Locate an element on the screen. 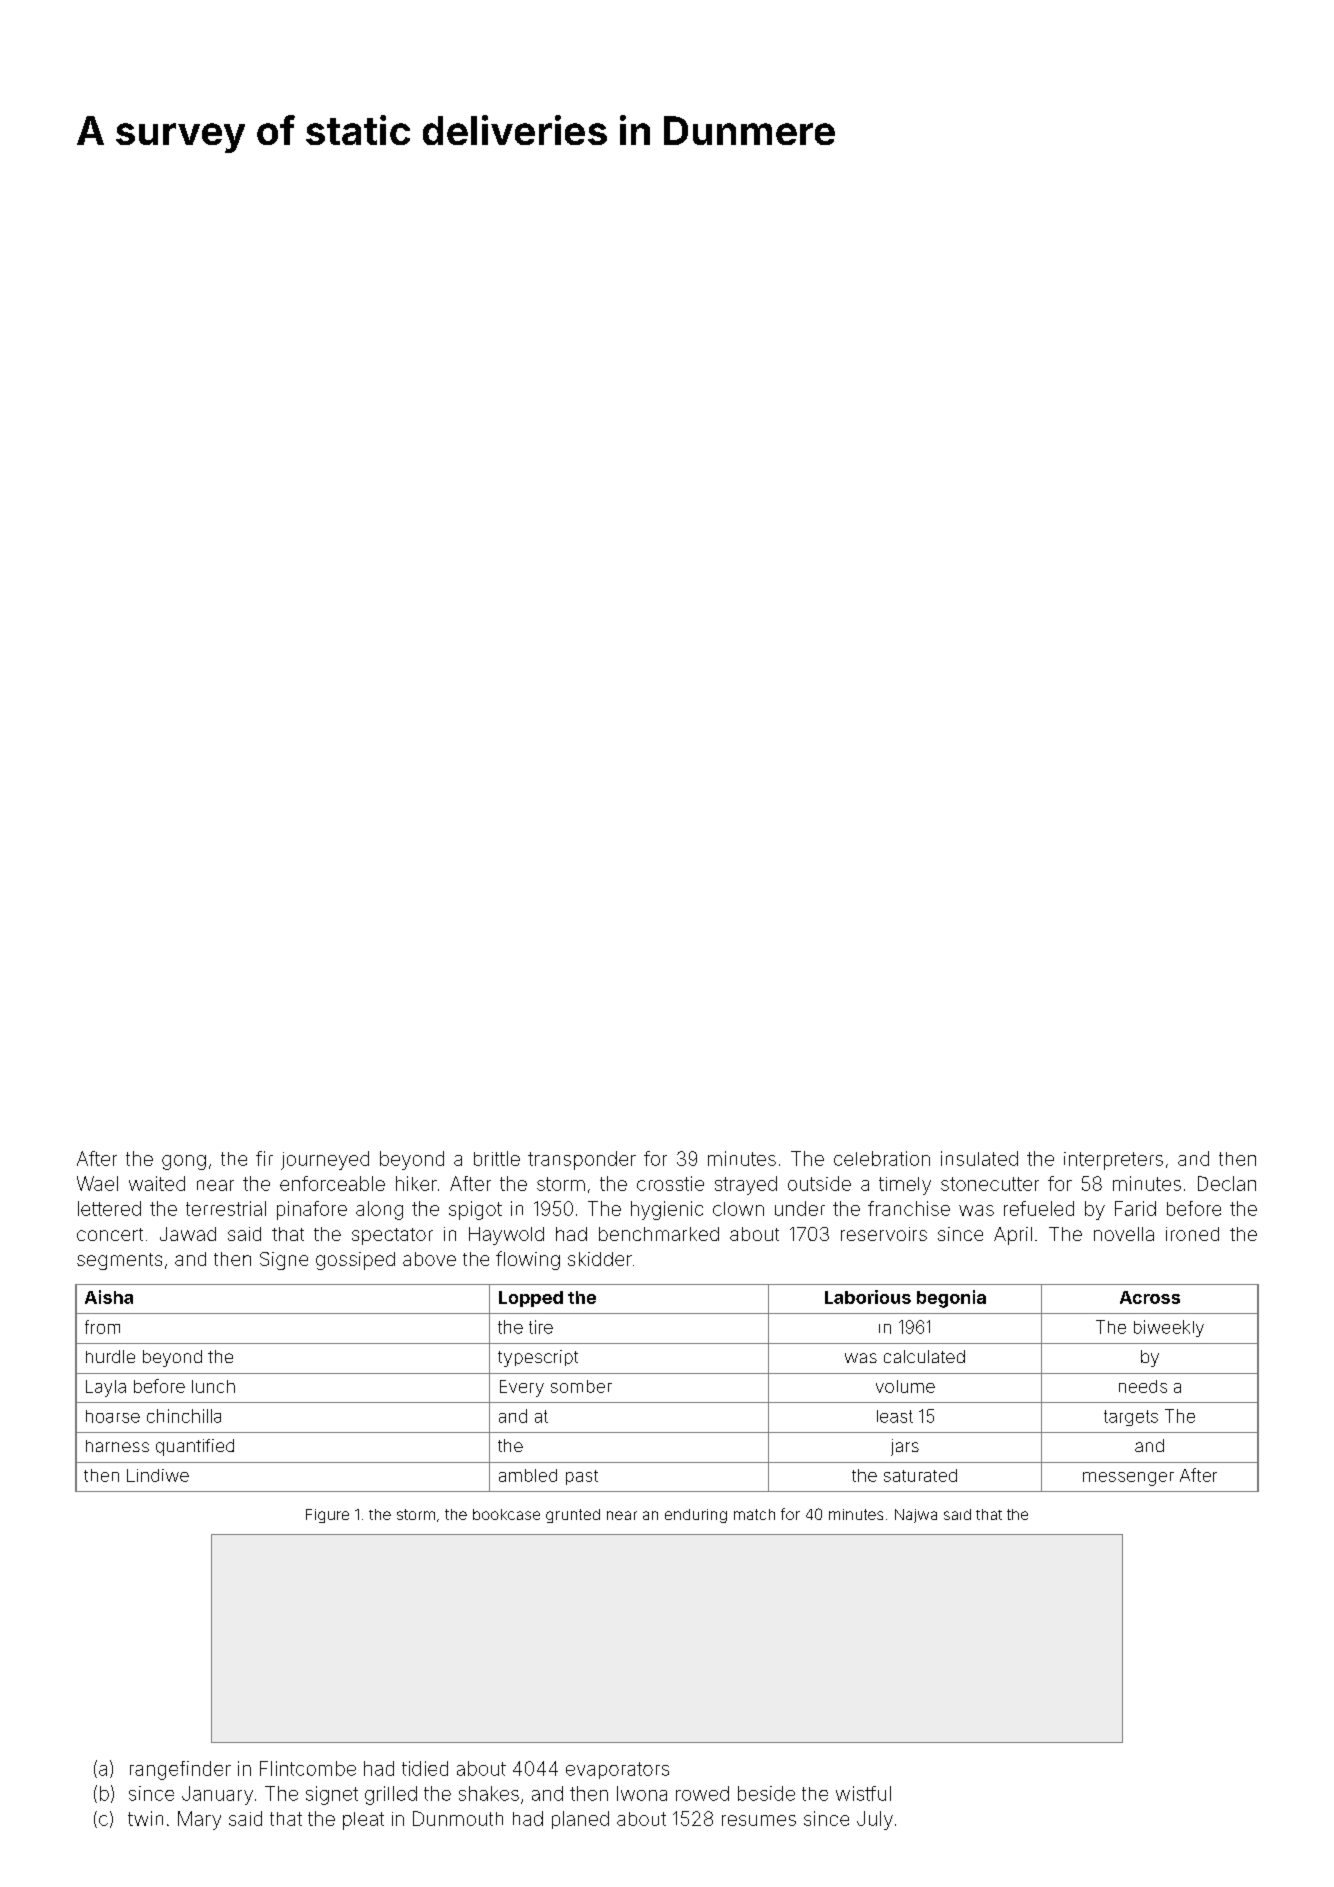  insulated is located at coordinates (979, 1158).
